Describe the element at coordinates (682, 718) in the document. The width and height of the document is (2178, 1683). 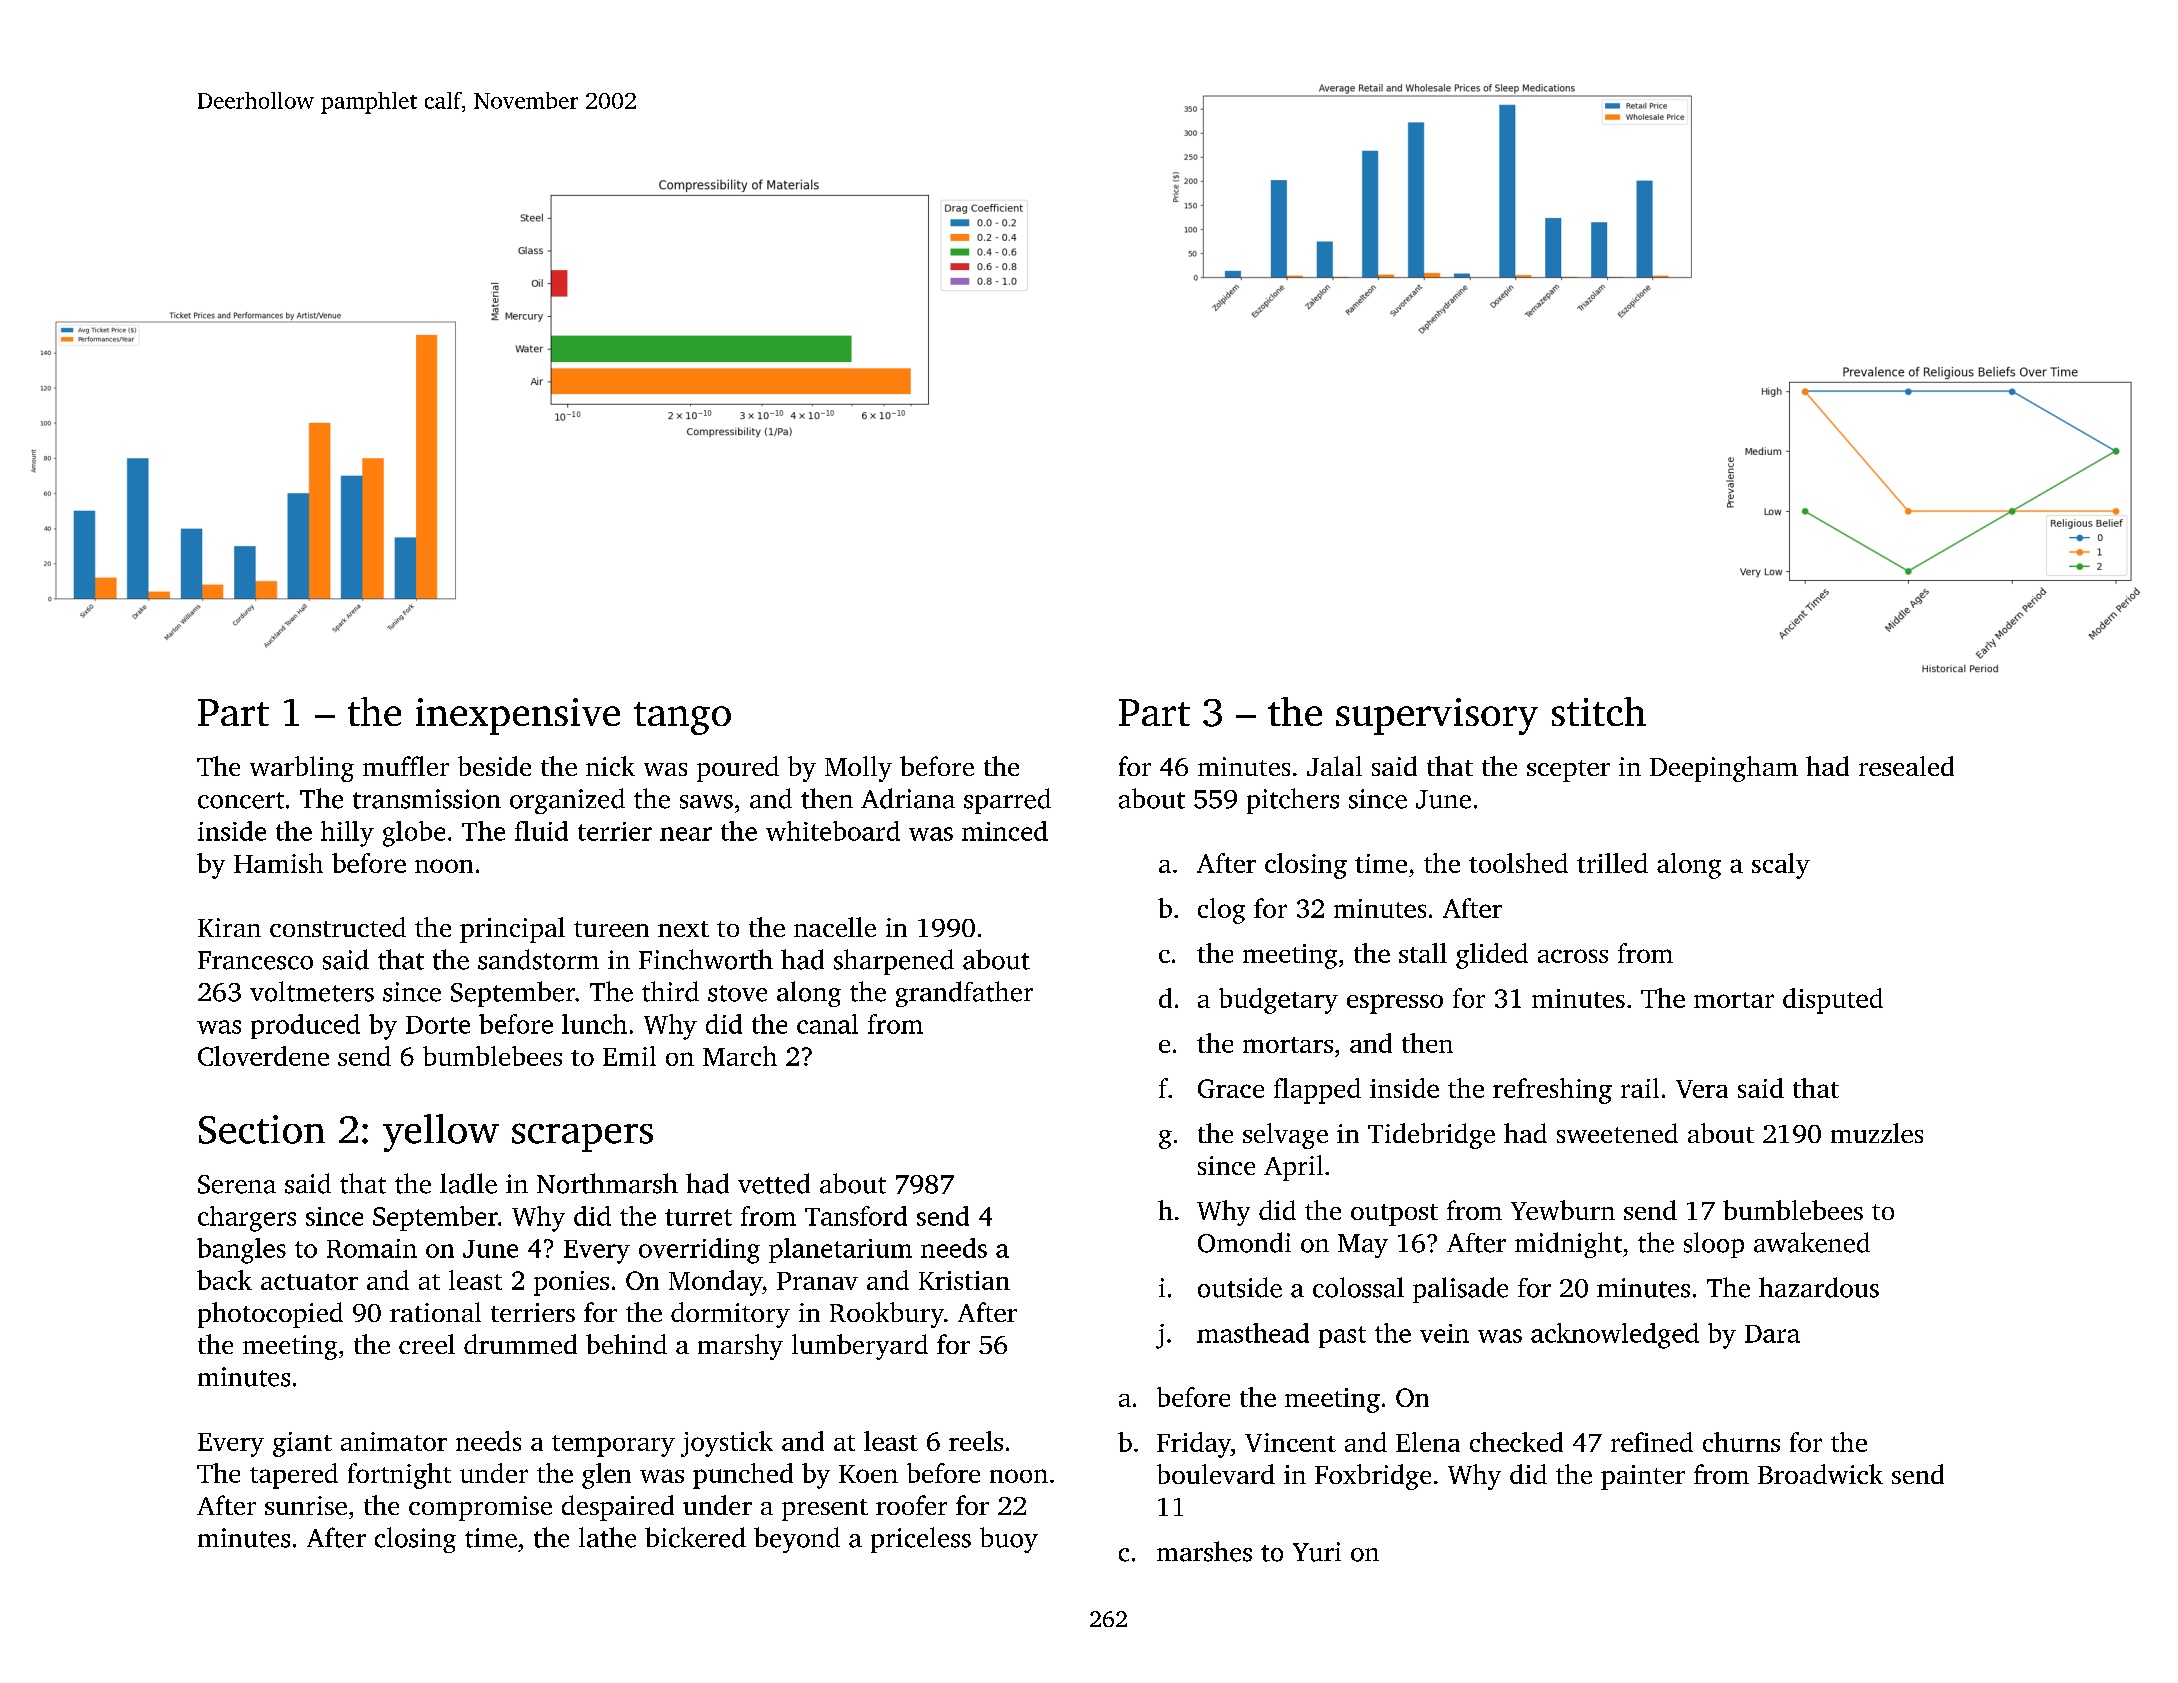
I see `tango` at that location.
